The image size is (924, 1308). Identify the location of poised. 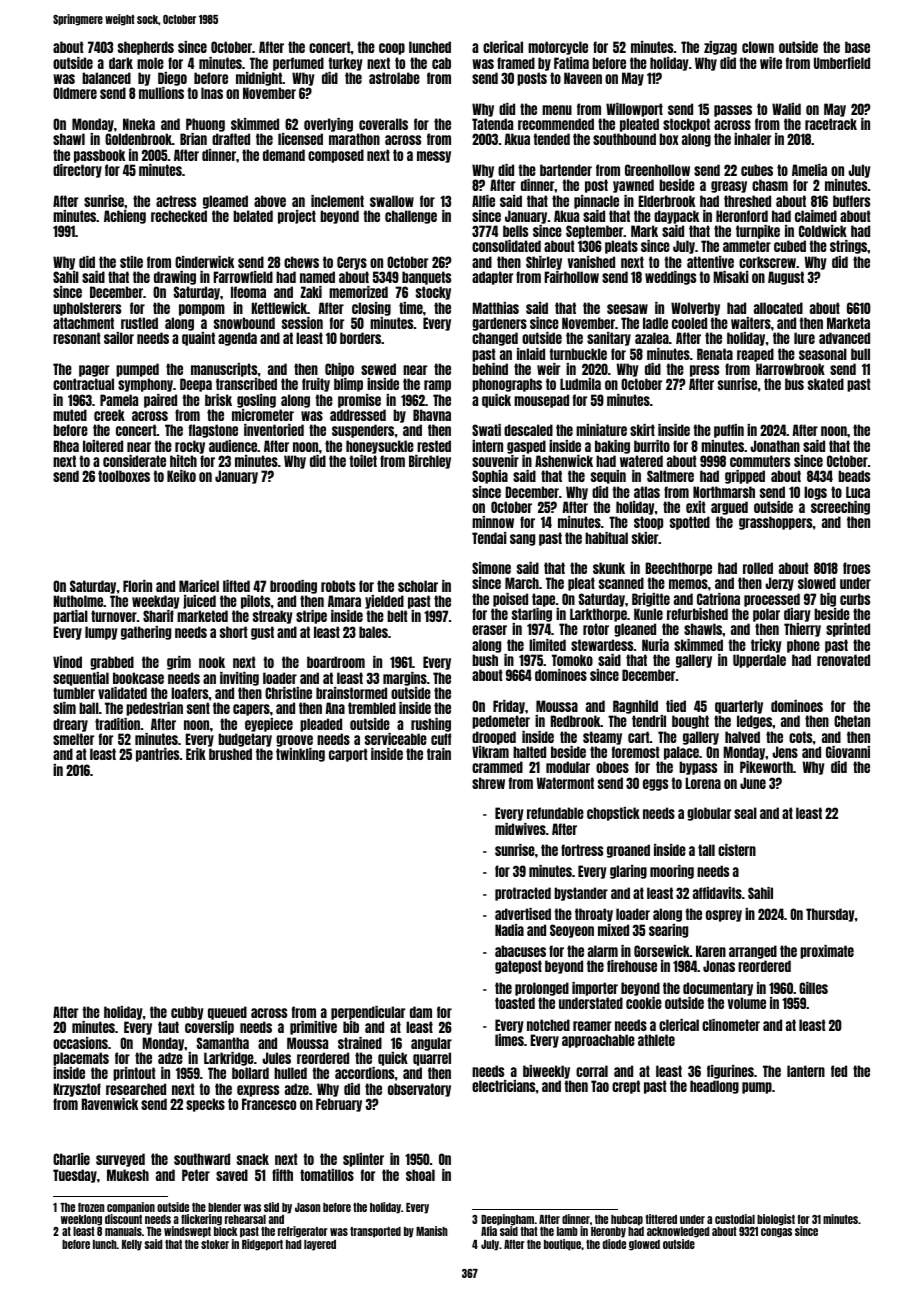
(510, 600).
